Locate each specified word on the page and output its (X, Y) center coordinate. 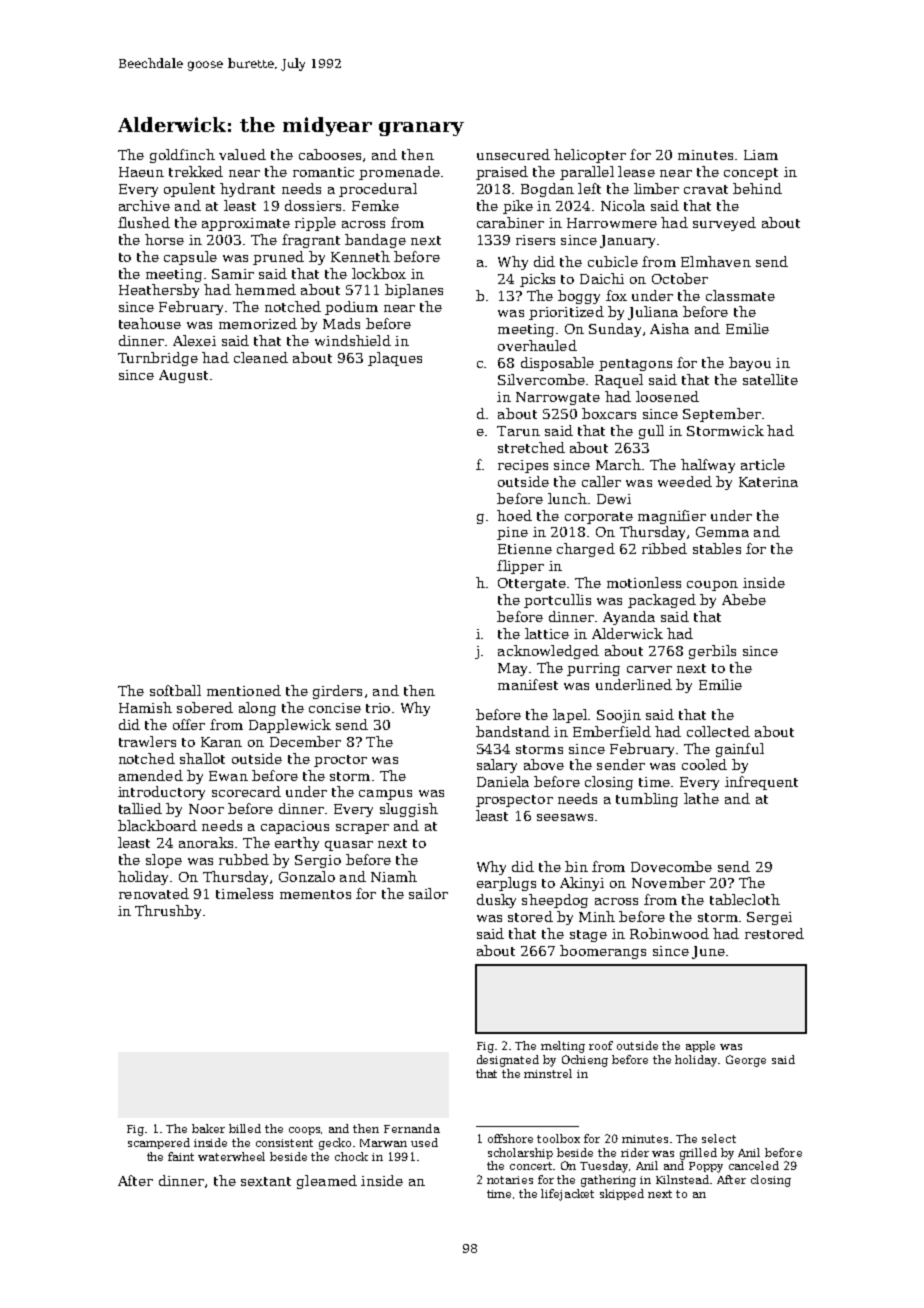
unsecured (513, 154)
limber (656, 188)
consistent (284, 1143)
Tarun (518, 431)
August (183, 376)
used (424, 1142)
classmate (740, 295)
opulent (189, 190)
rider (635, 1152)
